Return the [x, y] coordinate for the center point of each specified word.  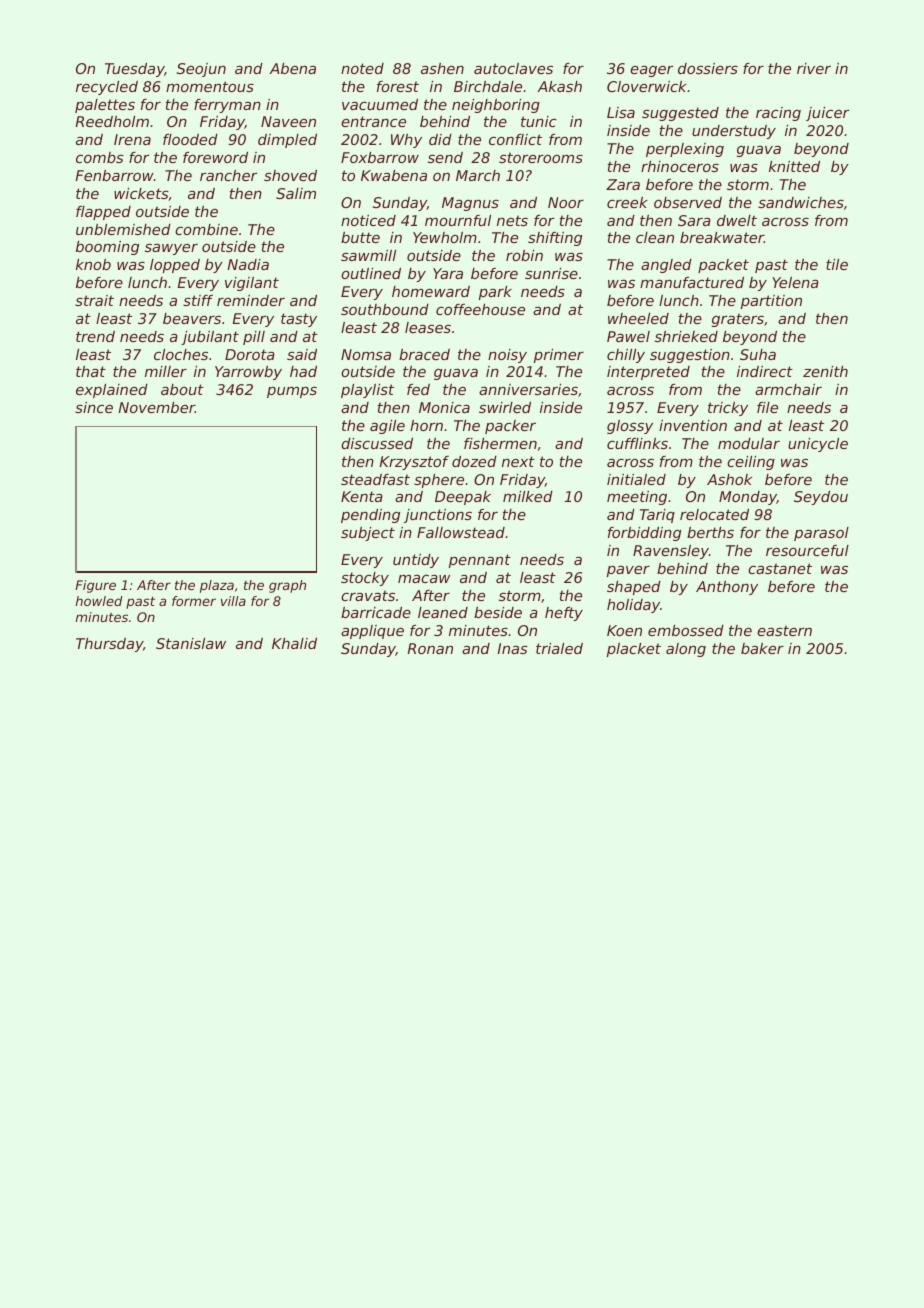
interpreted [648, 373]
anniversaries [528, 389]
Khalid [294, 643]
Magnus [470, 204]
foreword [215, 157]
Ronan [430, 648]
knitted [794, 166]
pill [254, 338]
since [94, 407]
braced [424, 354]
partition [771, 302]
